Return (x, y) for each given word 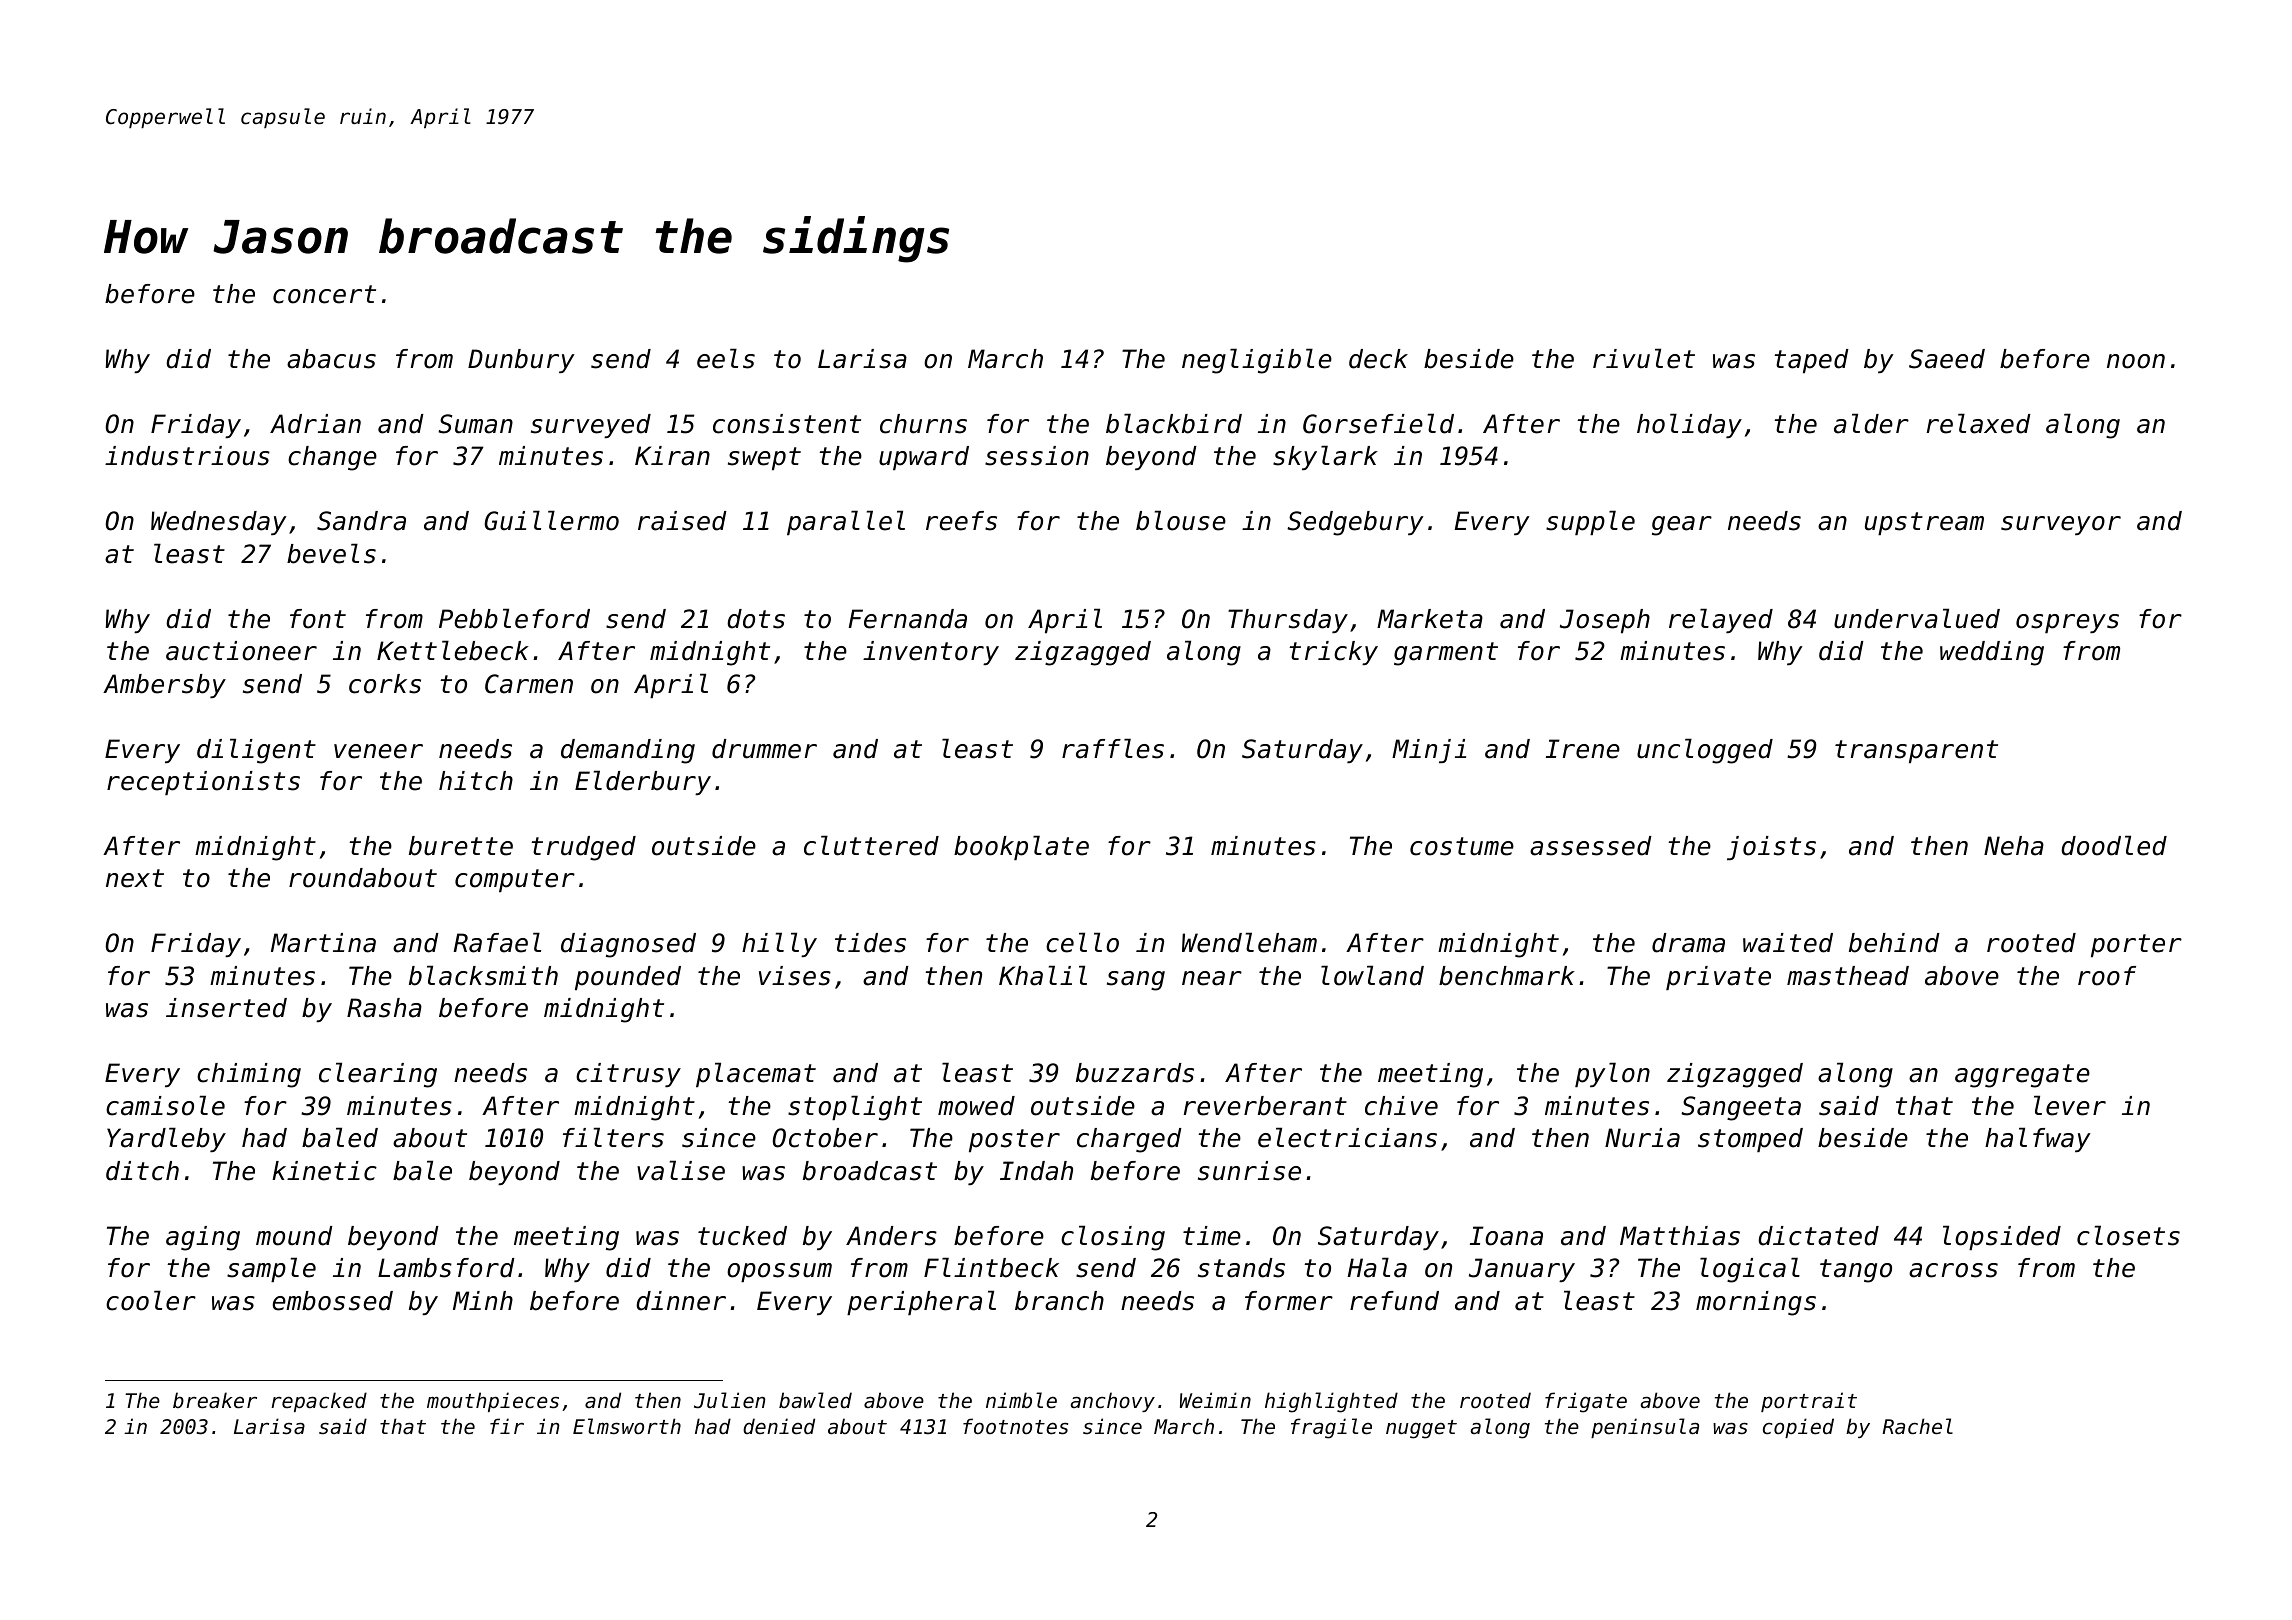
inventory (931, 653)
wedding (1992, 653)
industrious (187, 456)
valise (681, 1170)
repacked (319, 1402)
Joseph (1605, 621)
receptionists (203, 783)
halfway (2038, 1139)
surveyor (2061, 525)
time (1212, 1236)
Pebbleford (514, 618)
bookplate (1021, 847)
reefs (961, 521)
